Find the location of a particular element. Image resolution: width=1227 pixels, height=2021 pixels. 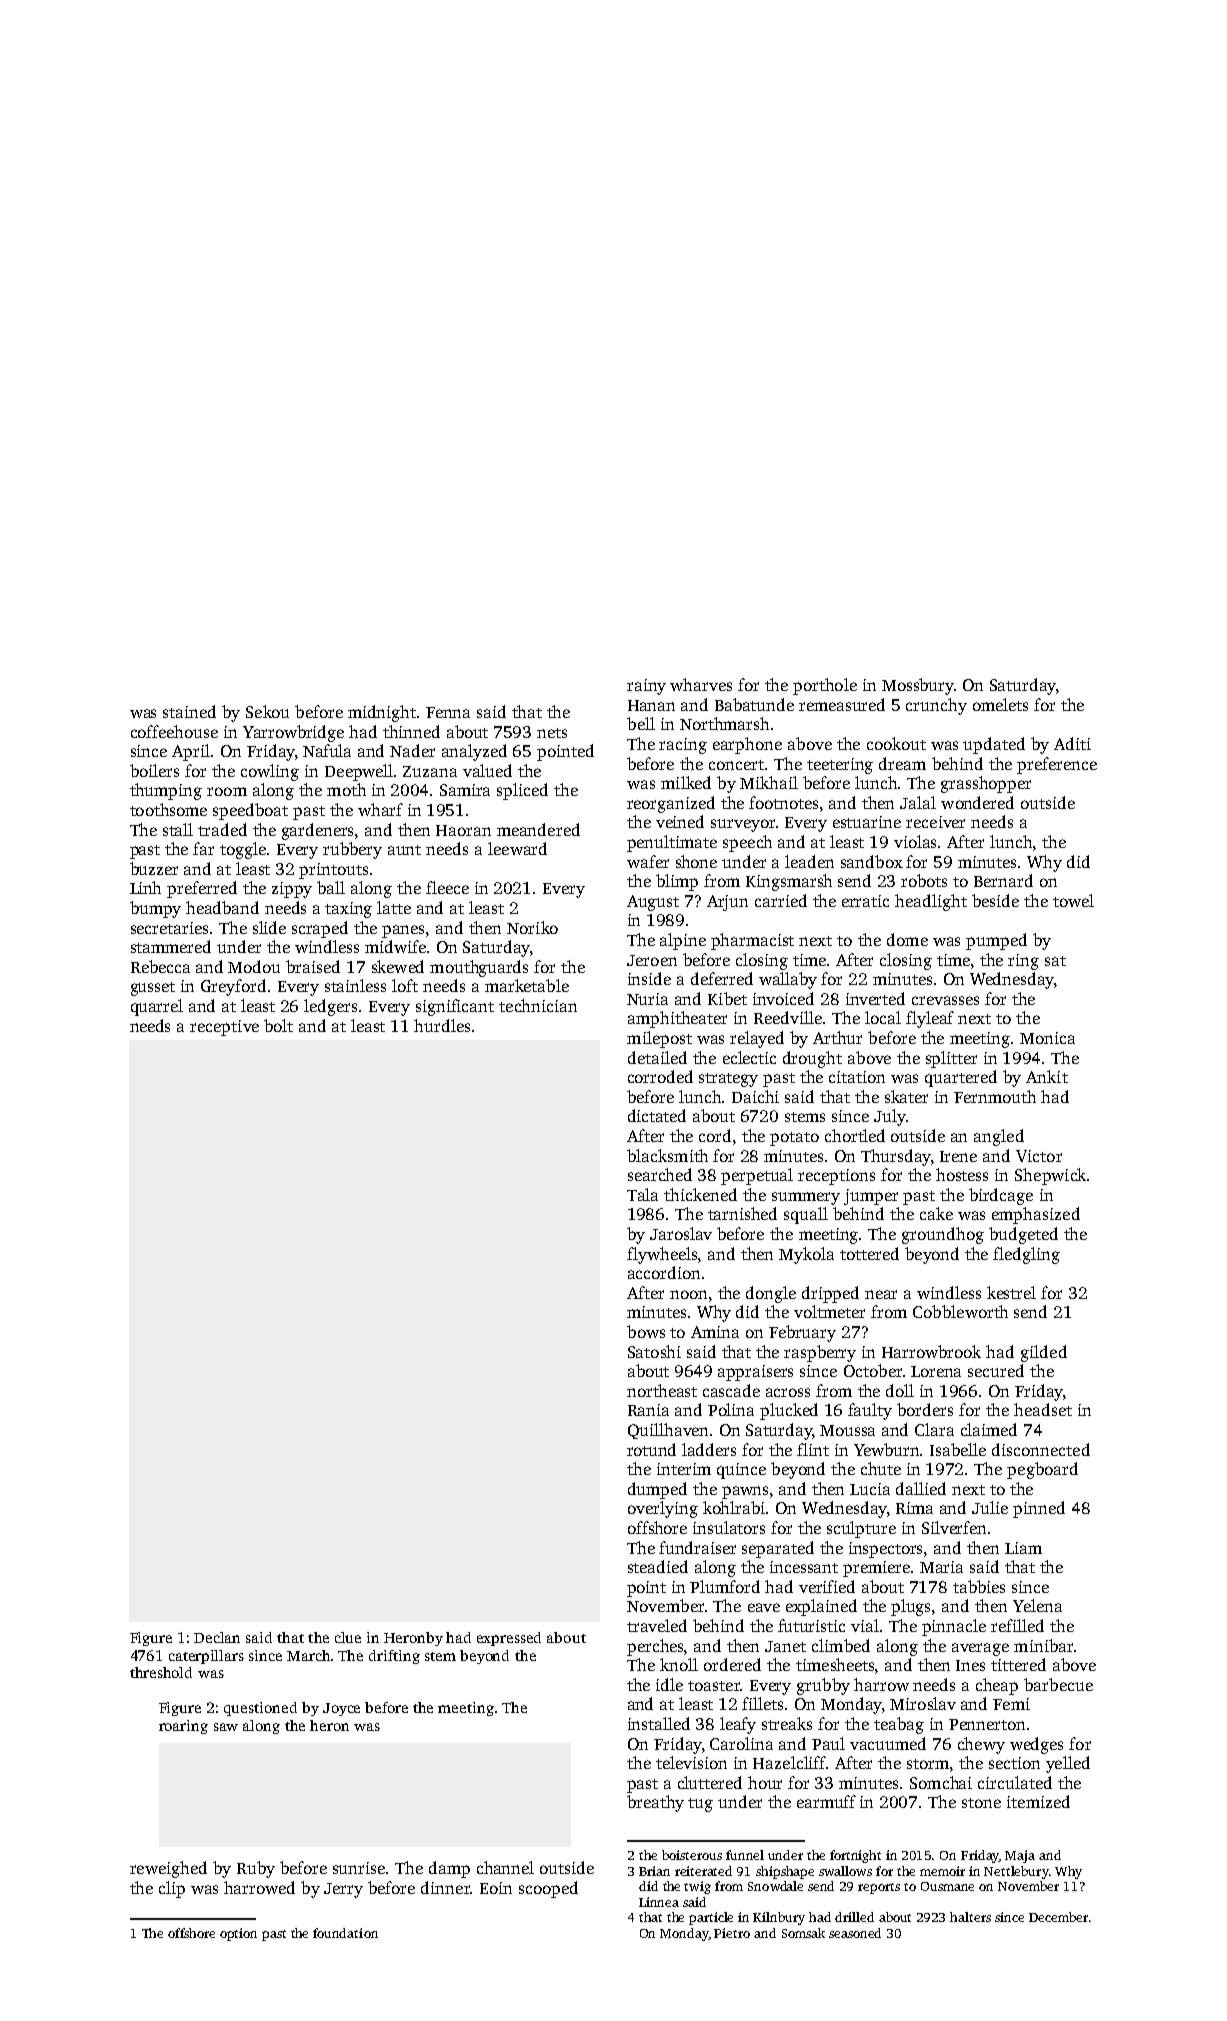

earmuff is located at coordinates (826, 1801).
